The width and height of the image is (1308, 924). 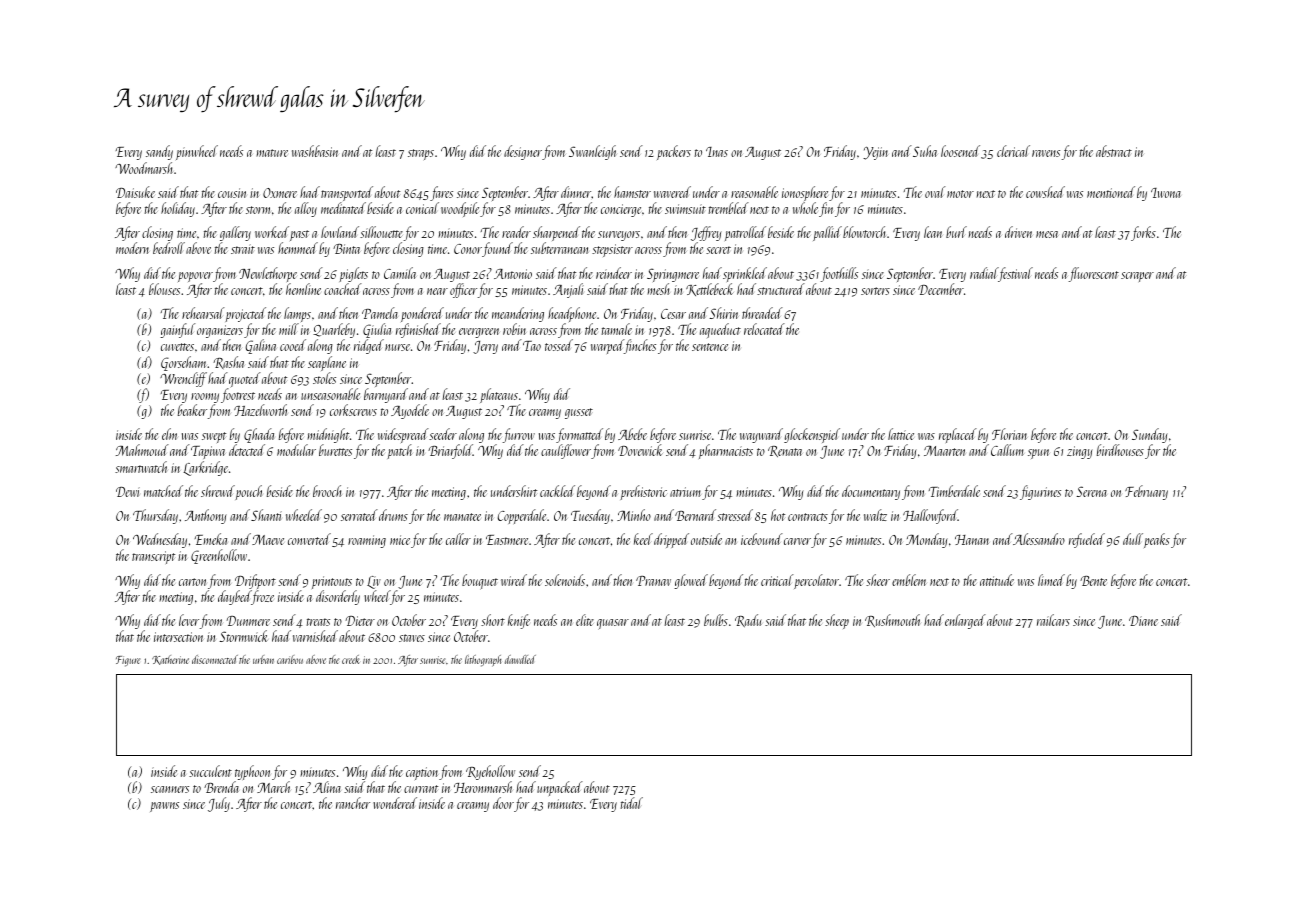 I want to click on sandy, so click(x=159, y=152).
